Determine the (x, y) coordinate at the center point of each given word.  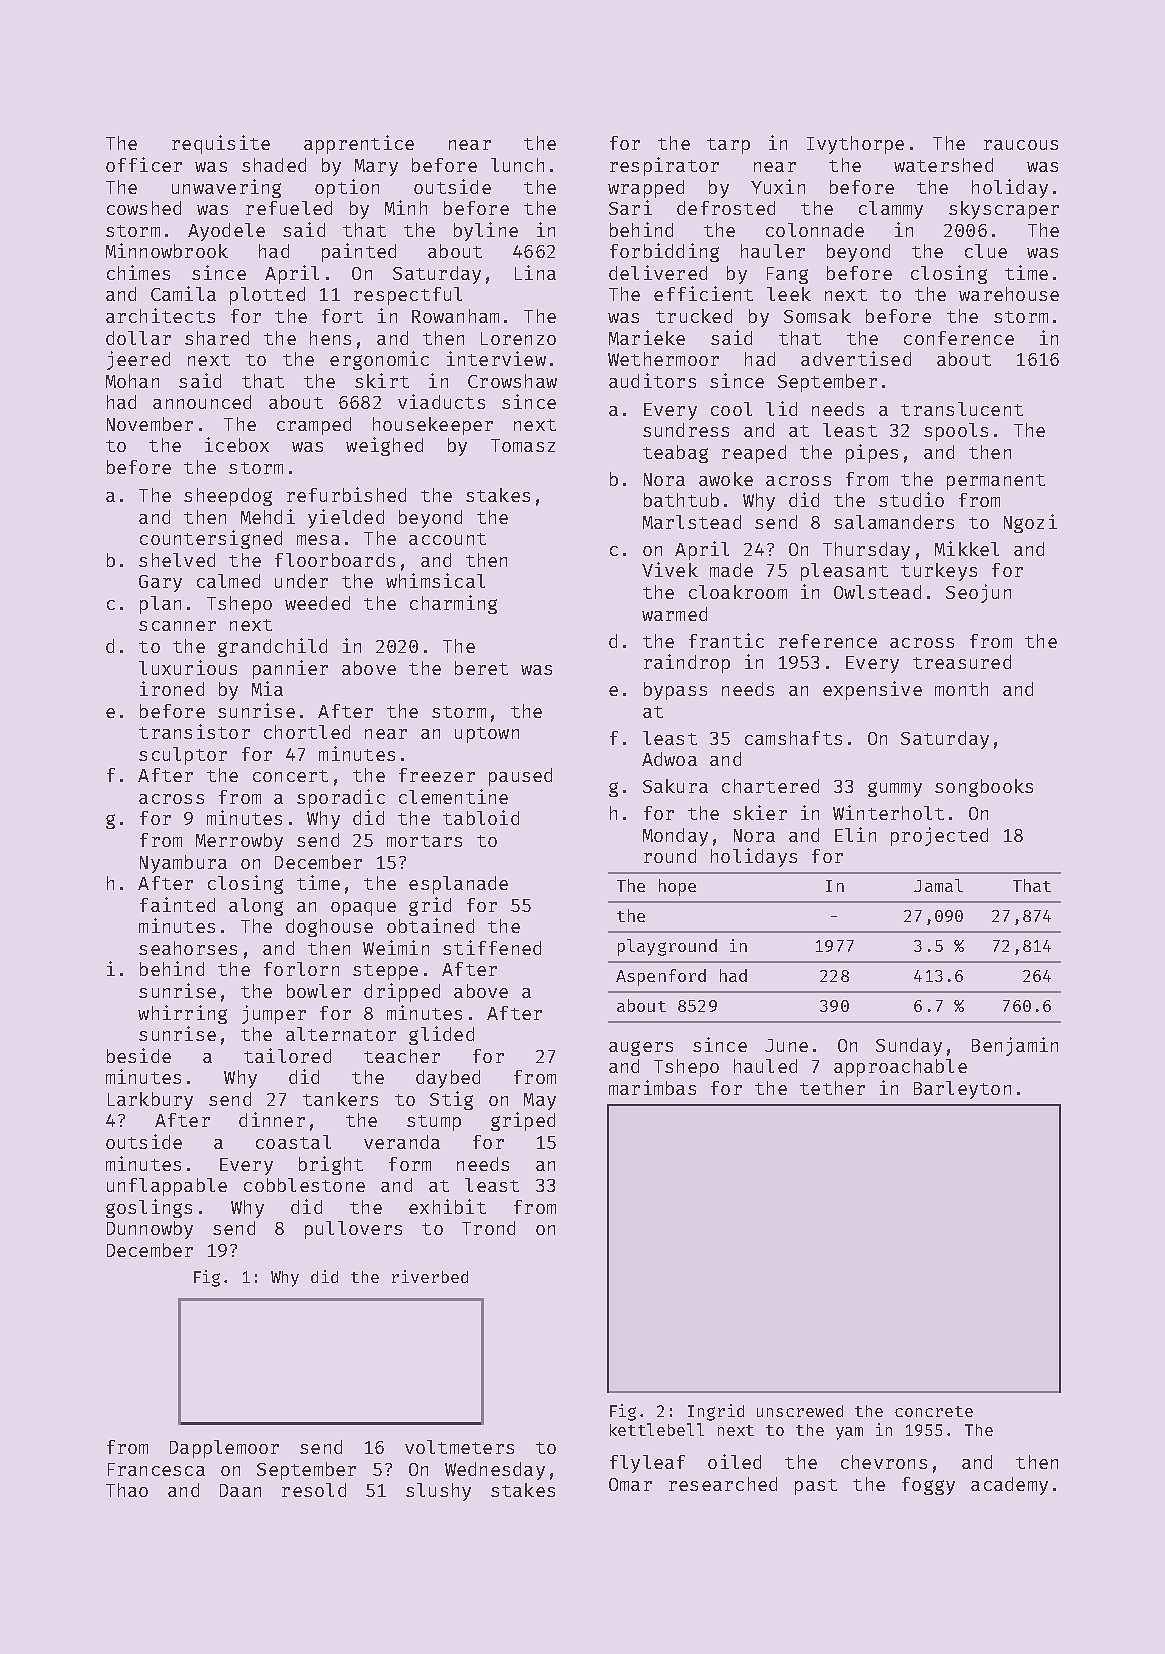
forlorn (301, 969)
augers (641, 1048)
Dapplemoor (224, 1449)
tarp (728, 146)
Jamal (938, 885)
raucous (1021, 145)
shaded (274, 165)
